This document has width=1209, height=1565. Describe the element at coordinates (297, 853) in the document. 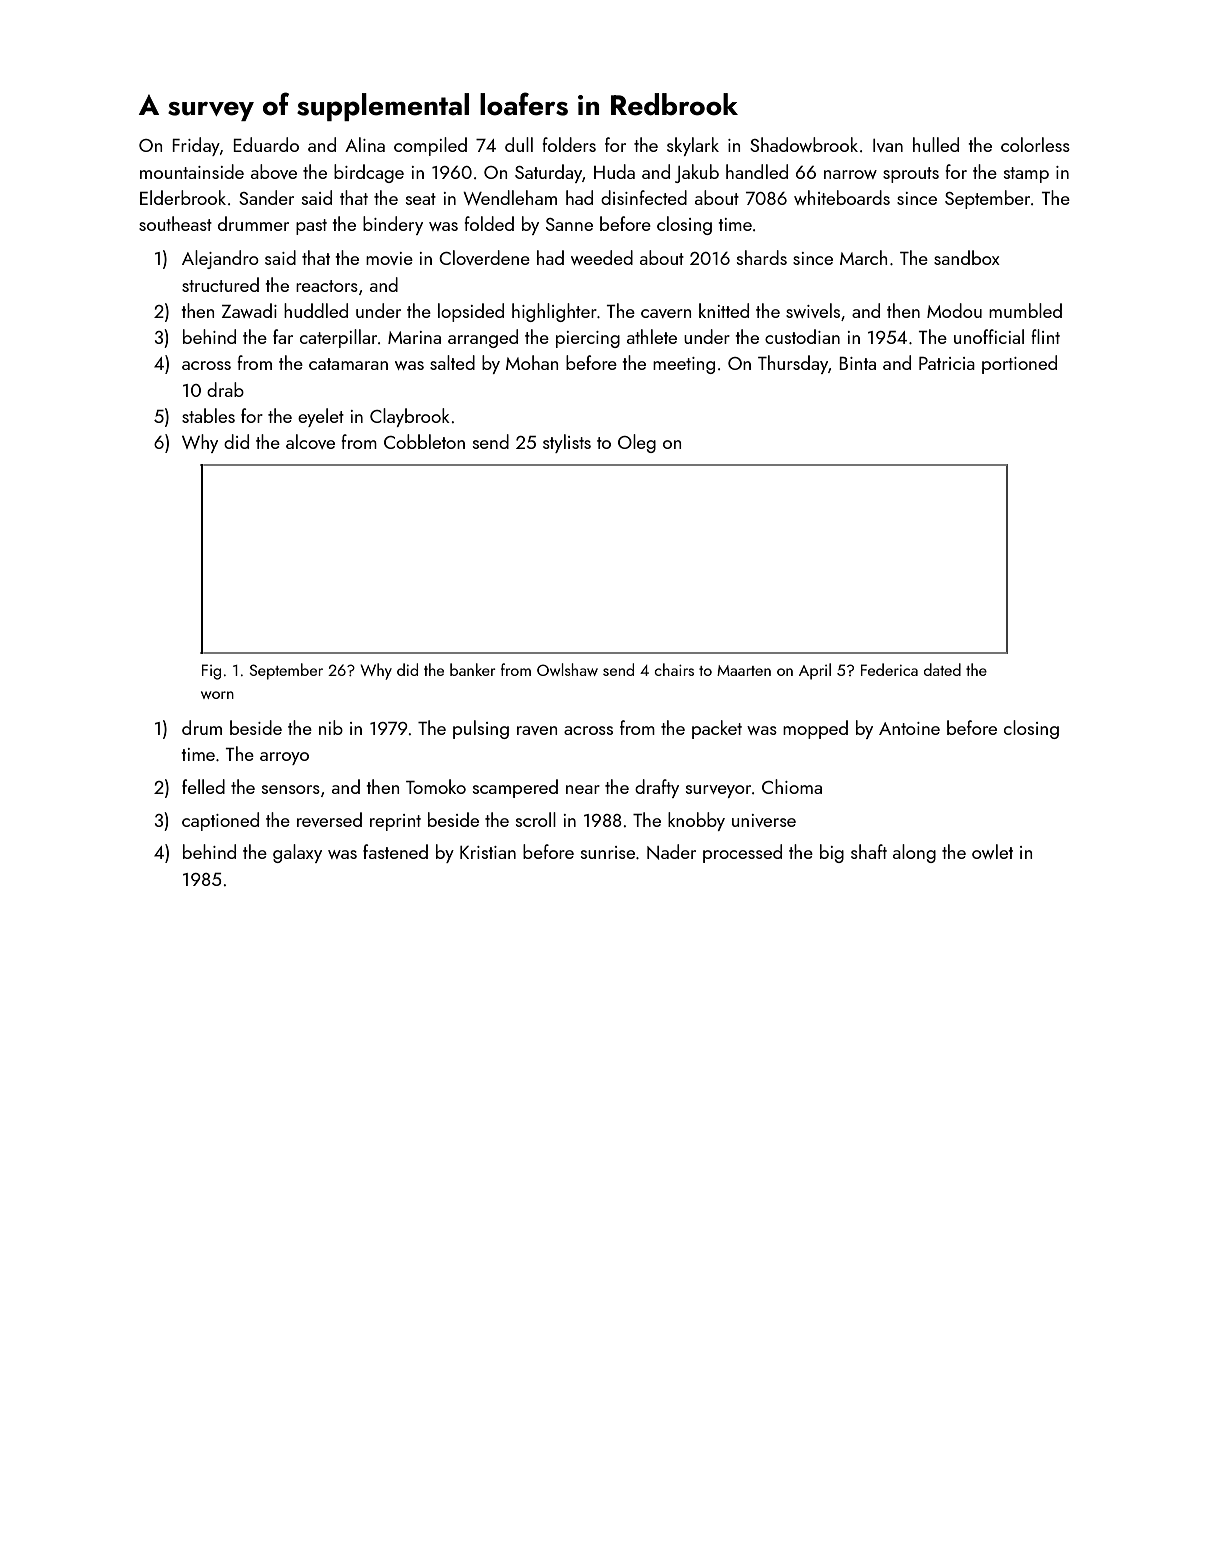

I see `galaxy` at that location.
